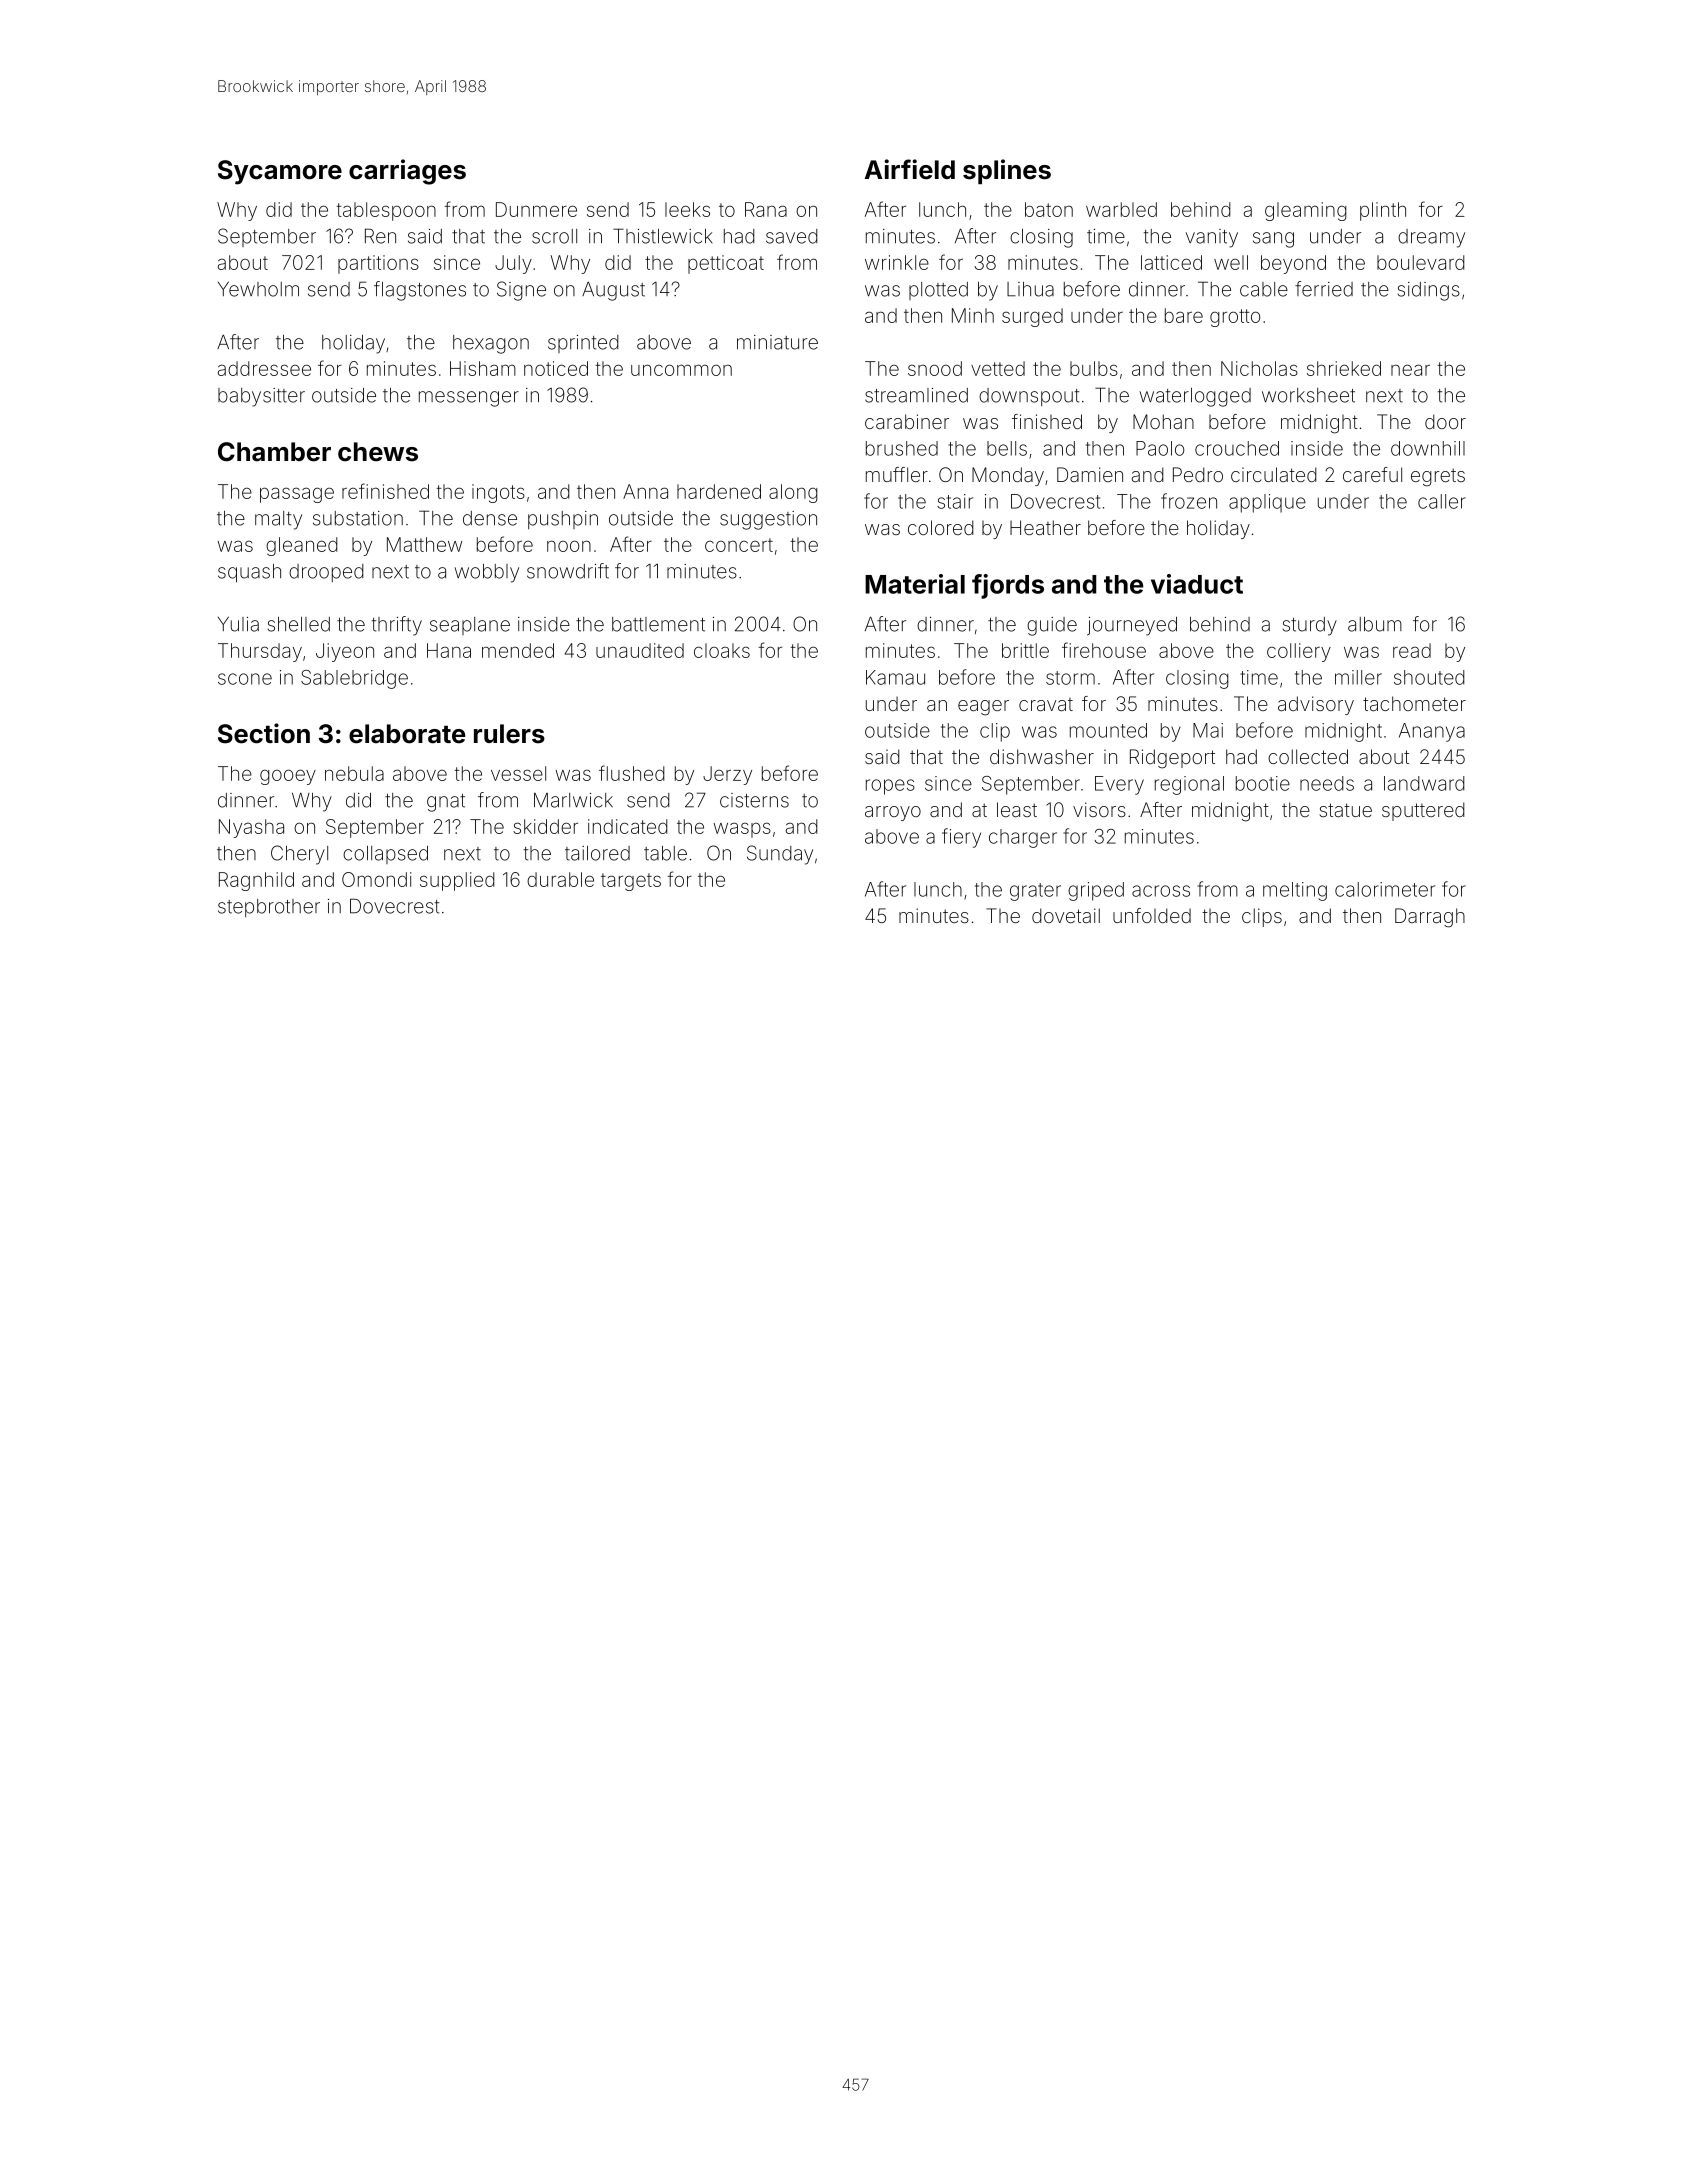 The width and height of the document is (1683, 2178). What do you see at coordinates (631, 882) in the document?
I see `targets` at bounding box center [631, 882].
